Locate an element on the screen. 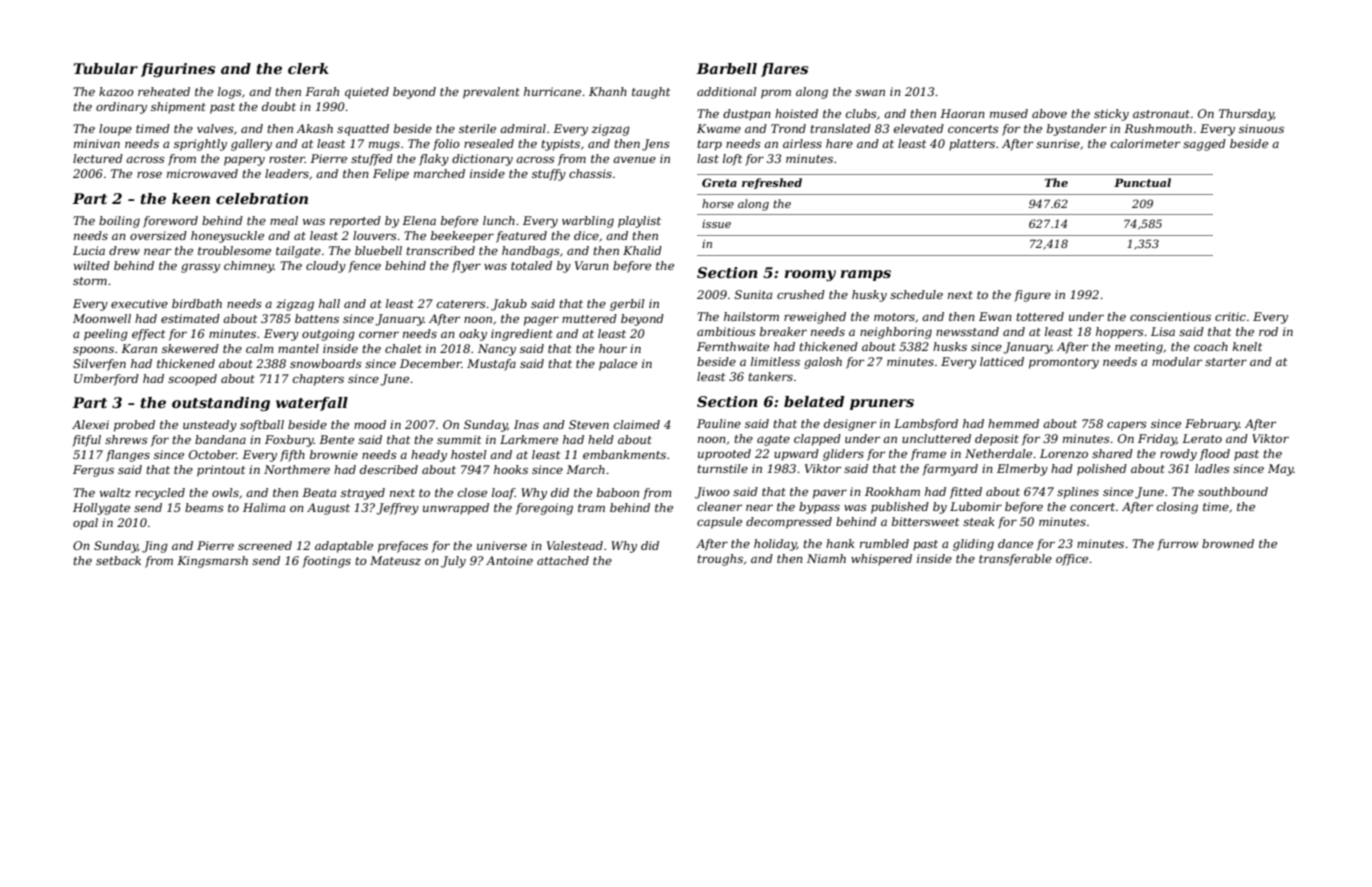 This screenshot has width=1372, height=887. figure is located at coordinates (1032, 296).
